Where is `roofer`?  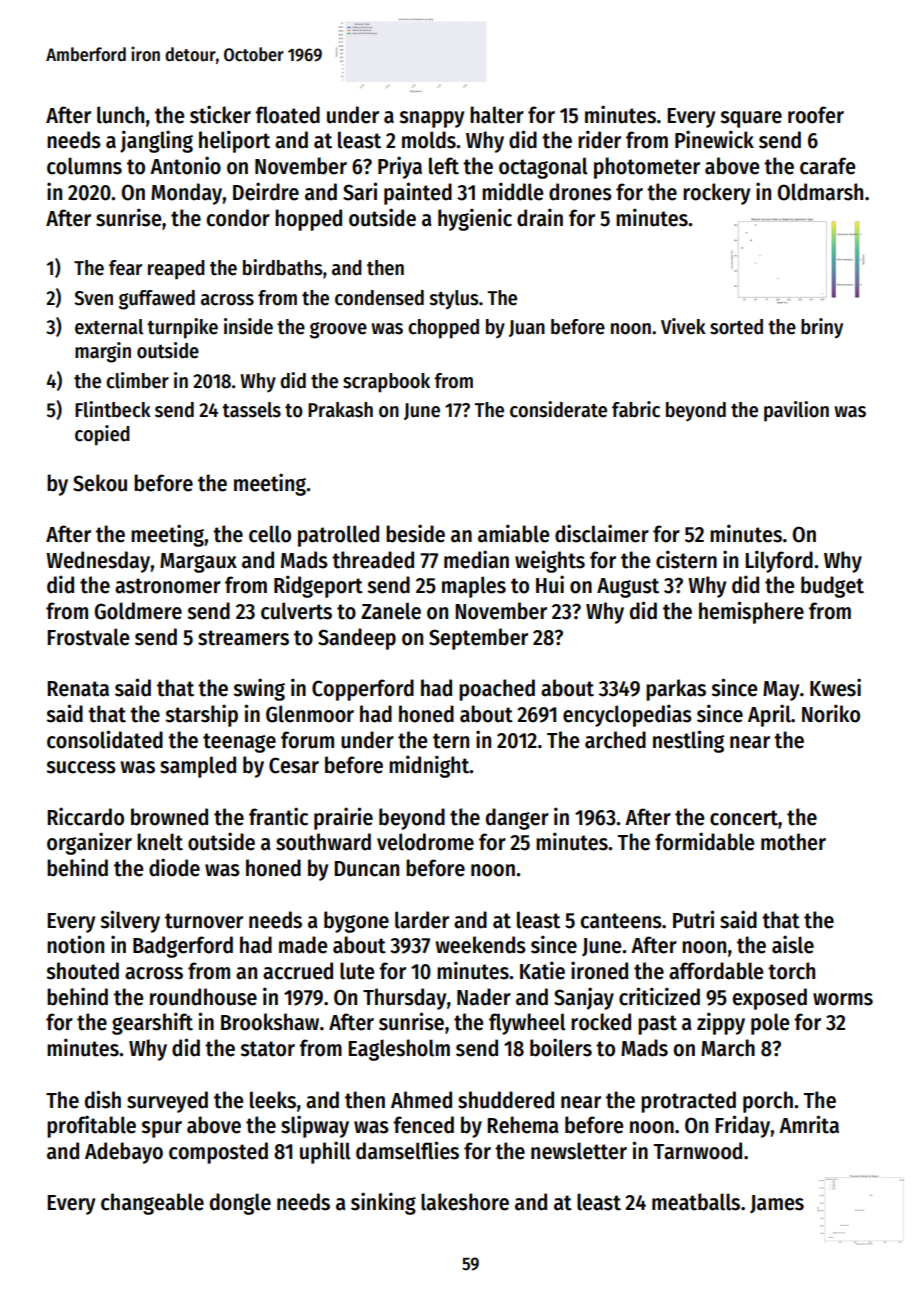
roofer is located at coordinates (816, 115).
